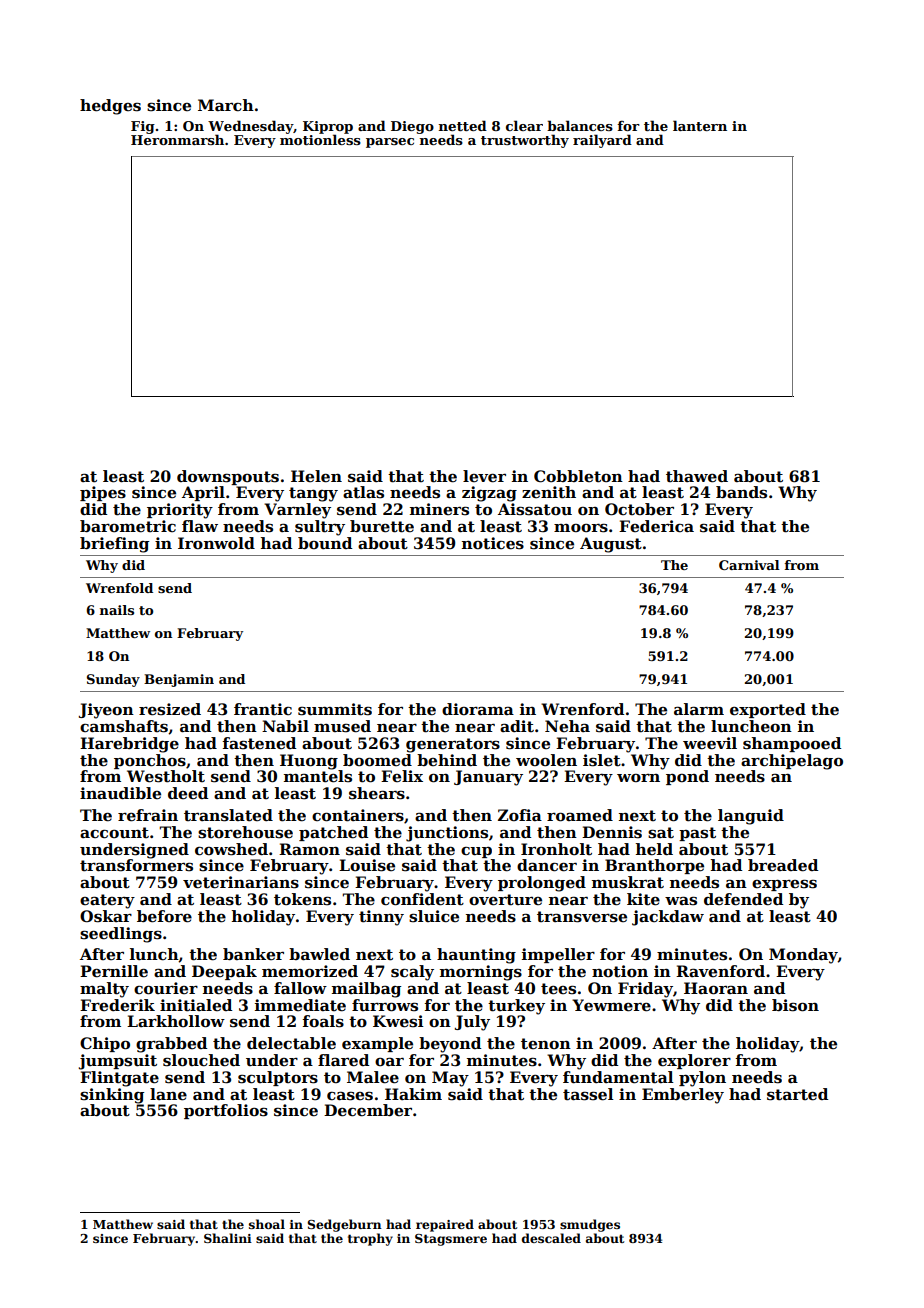  I want to click on languid, so click(751, 817).
